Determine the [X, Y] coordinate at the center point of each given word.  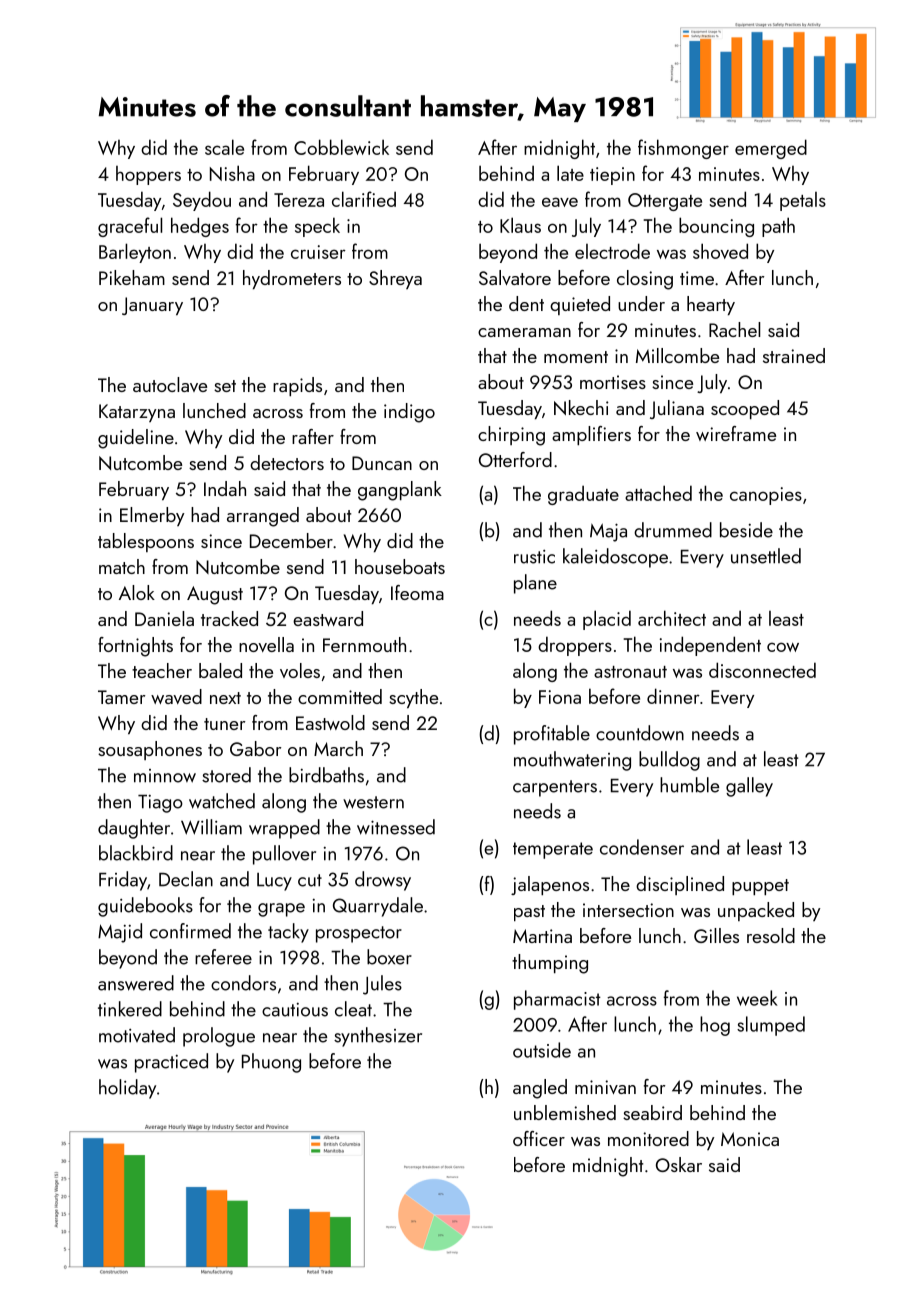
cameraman [524, 332]
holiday [127, 1089]
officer [539, 1138]
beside [746, 530]
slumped [771, 1026]
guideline [136, 439]
